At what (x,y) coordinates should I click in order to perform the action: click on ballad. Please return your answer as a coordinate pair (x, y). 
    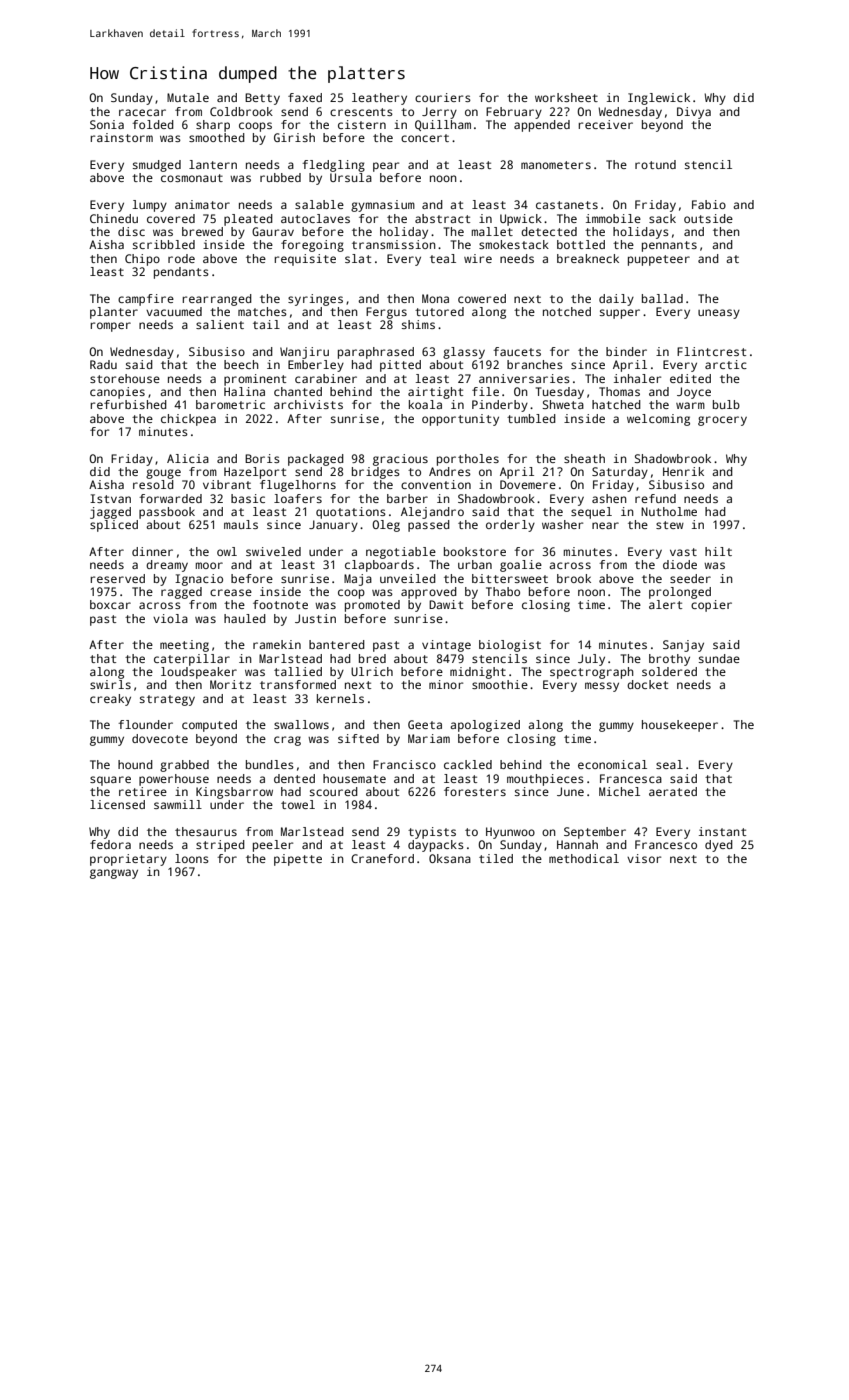
    Looking at the image, I should click on (662, 298).
